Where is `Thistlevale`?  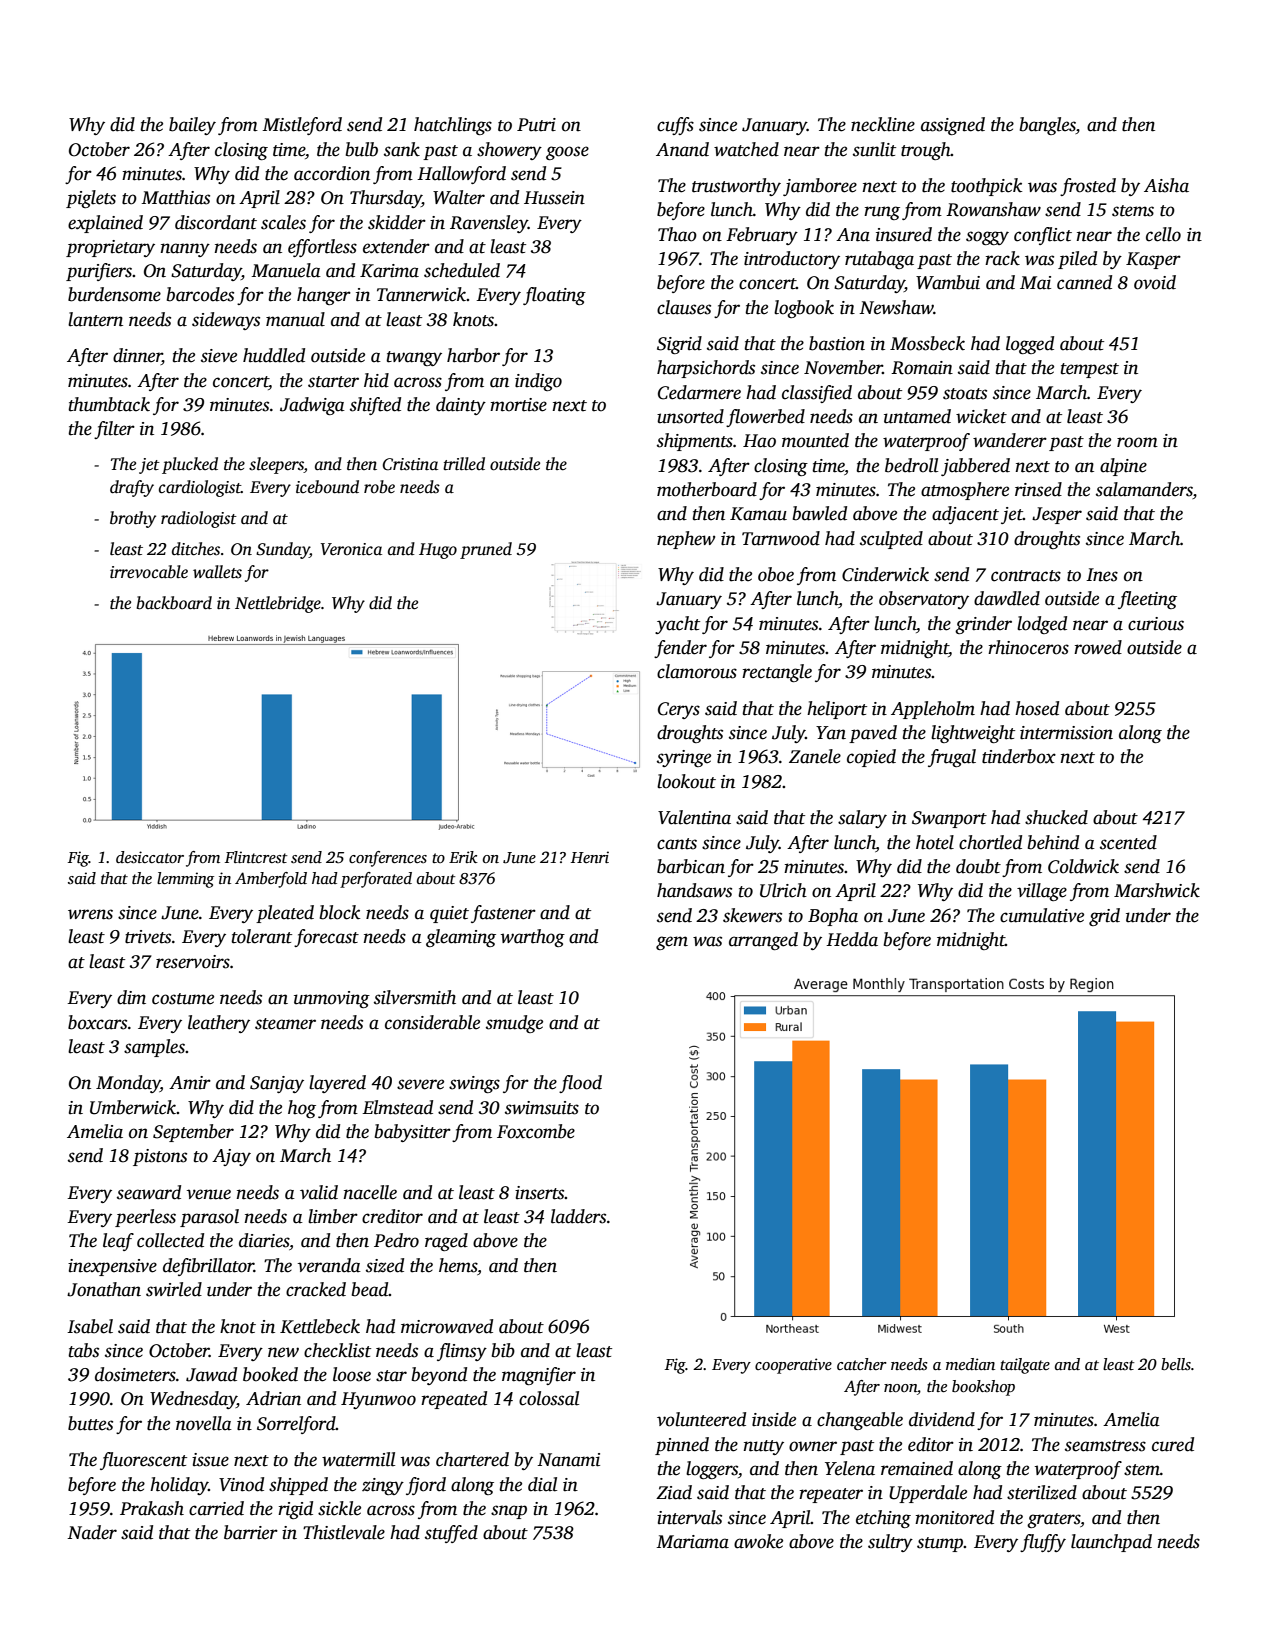 Thistlevale is located at coordinates (344, 1532).
